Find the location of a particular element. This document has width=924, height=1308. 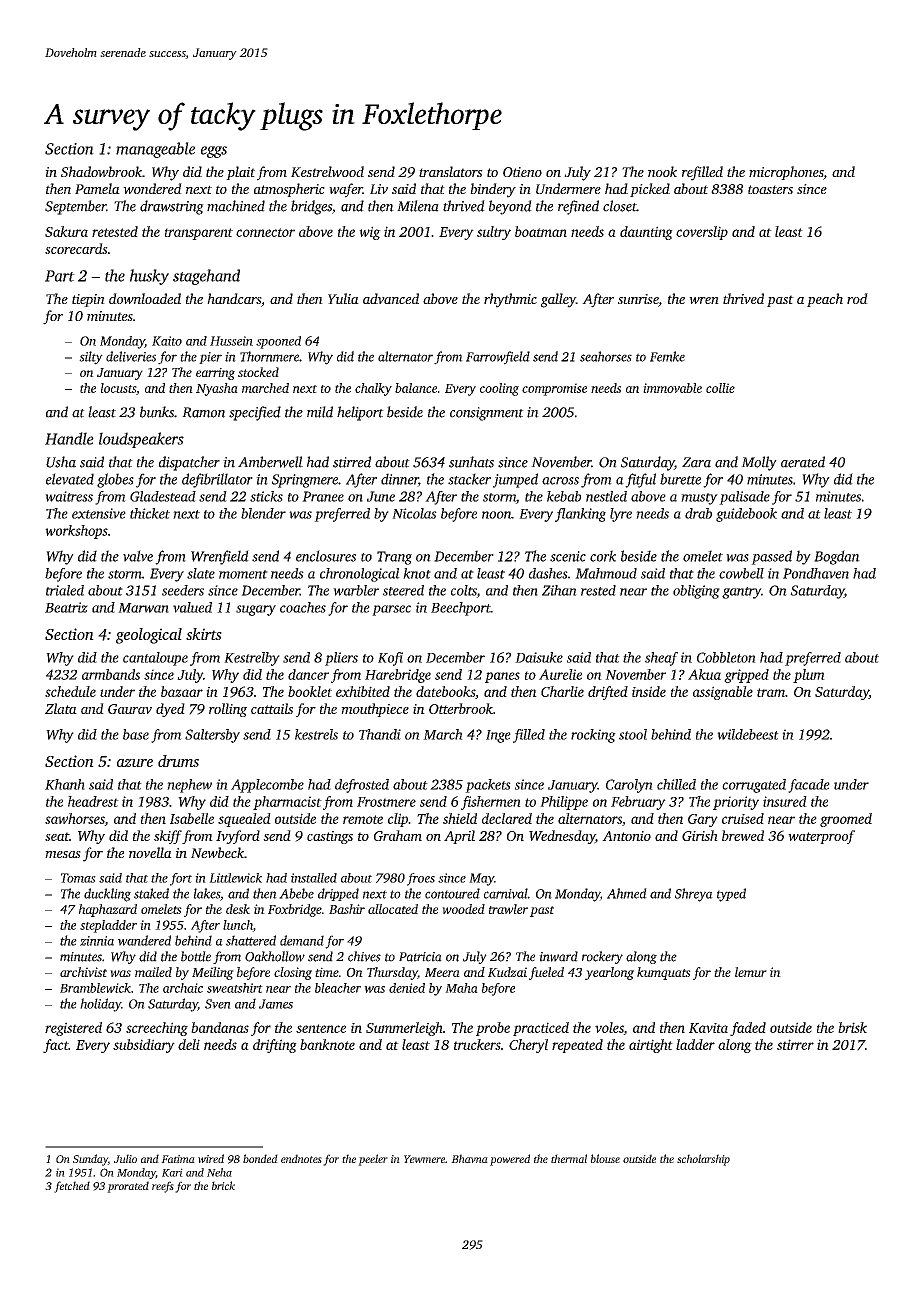

Shadowbrook is located at coordinates (101, 171).
